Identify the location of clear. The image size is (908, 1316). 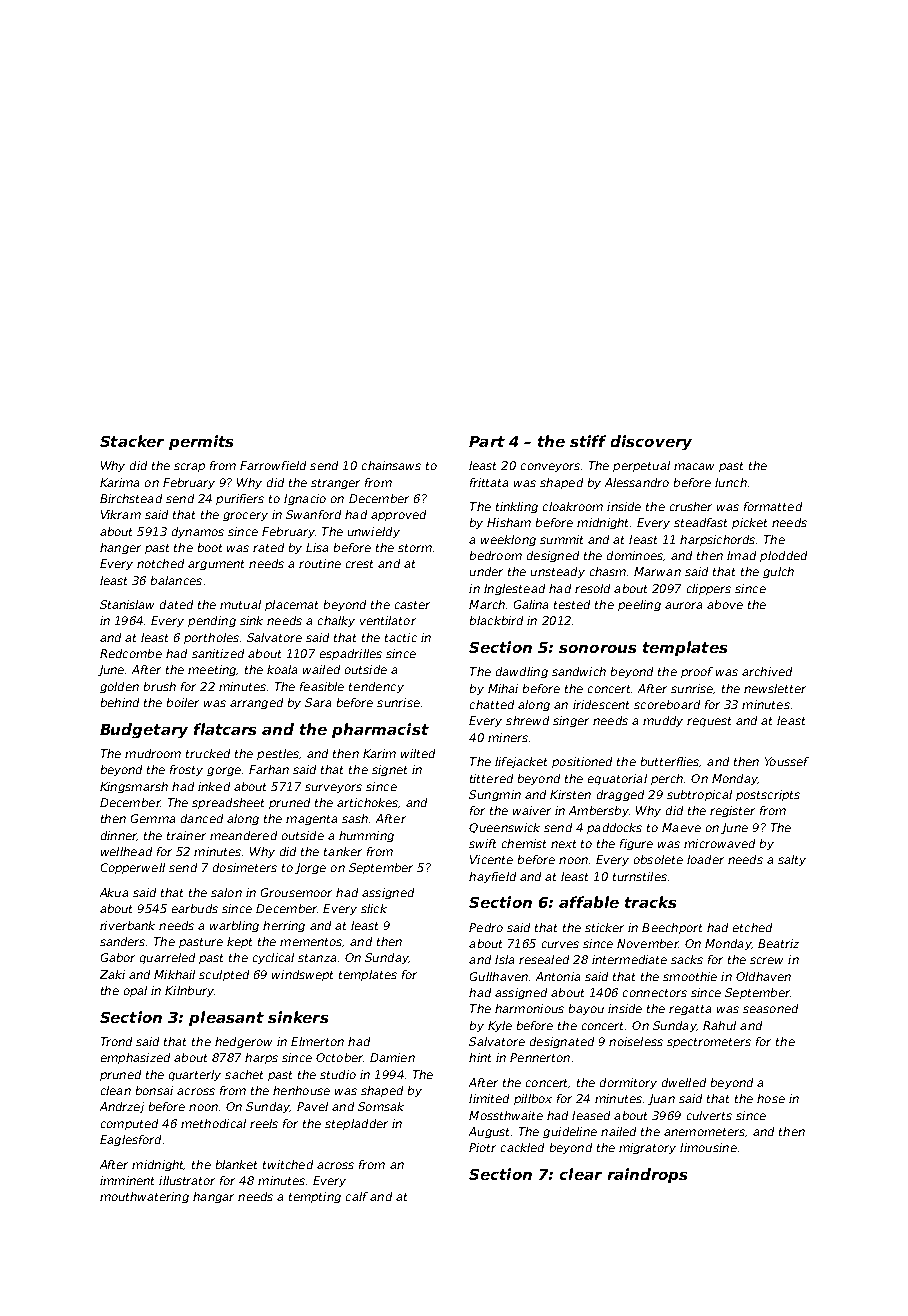
(581, 1174).
